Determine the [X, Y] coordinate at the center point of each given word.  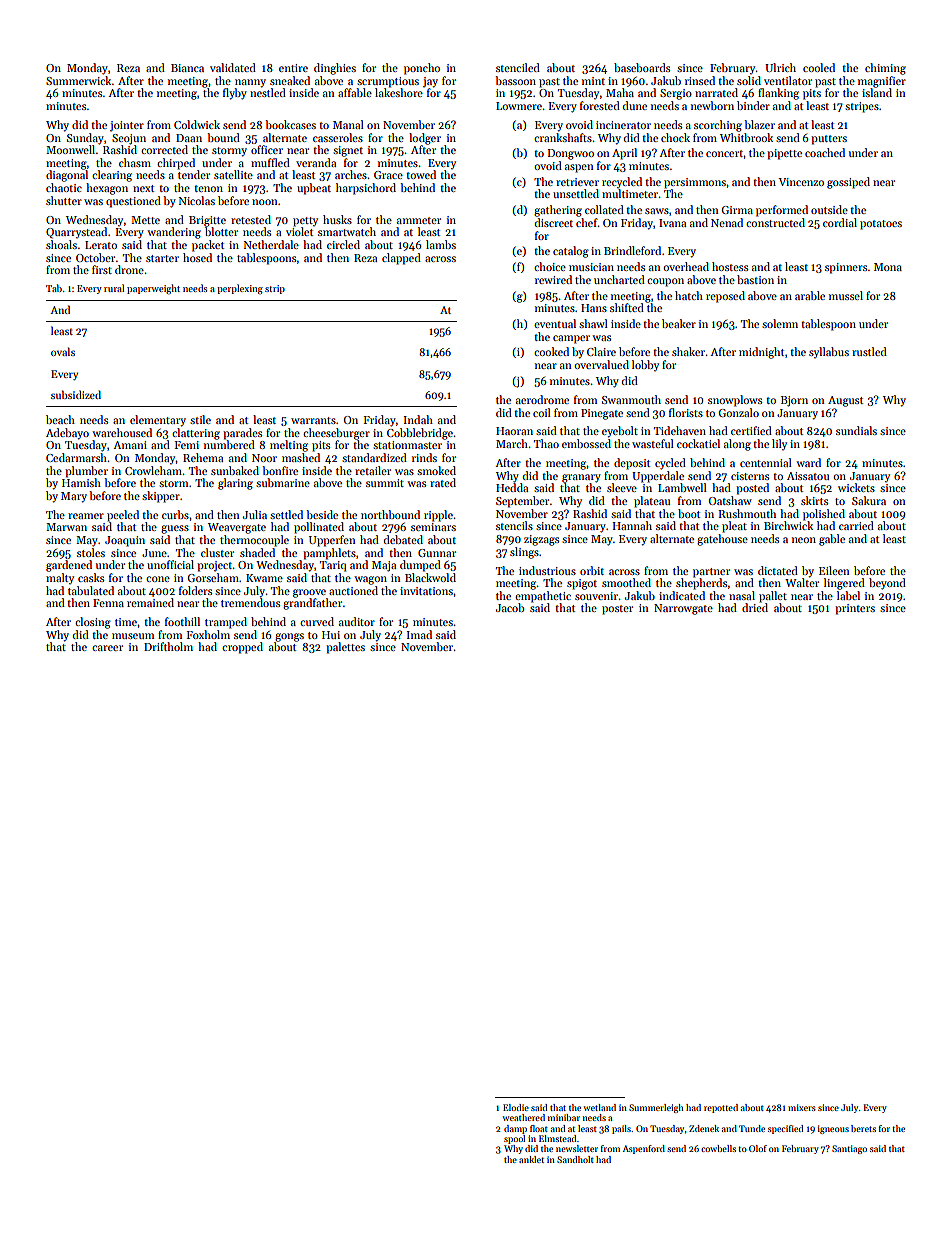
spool [514, 1139]
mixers [802, 1107]
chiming [885, 69]
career [107, 648]
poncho [422, 69]
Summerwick [79, 80]
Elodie [516, 1107]
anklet [531, 1159]
